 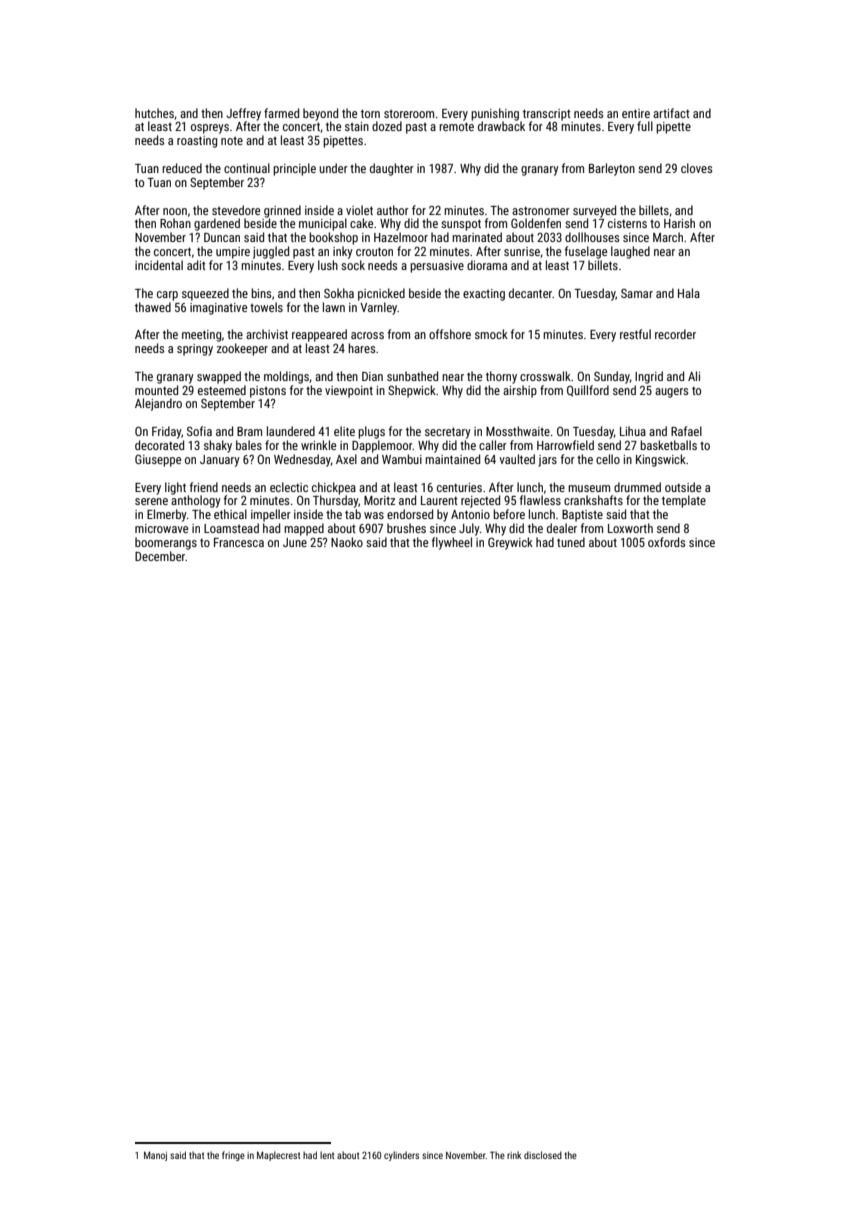 I want to click on stain, so click(x=357, y=126).
